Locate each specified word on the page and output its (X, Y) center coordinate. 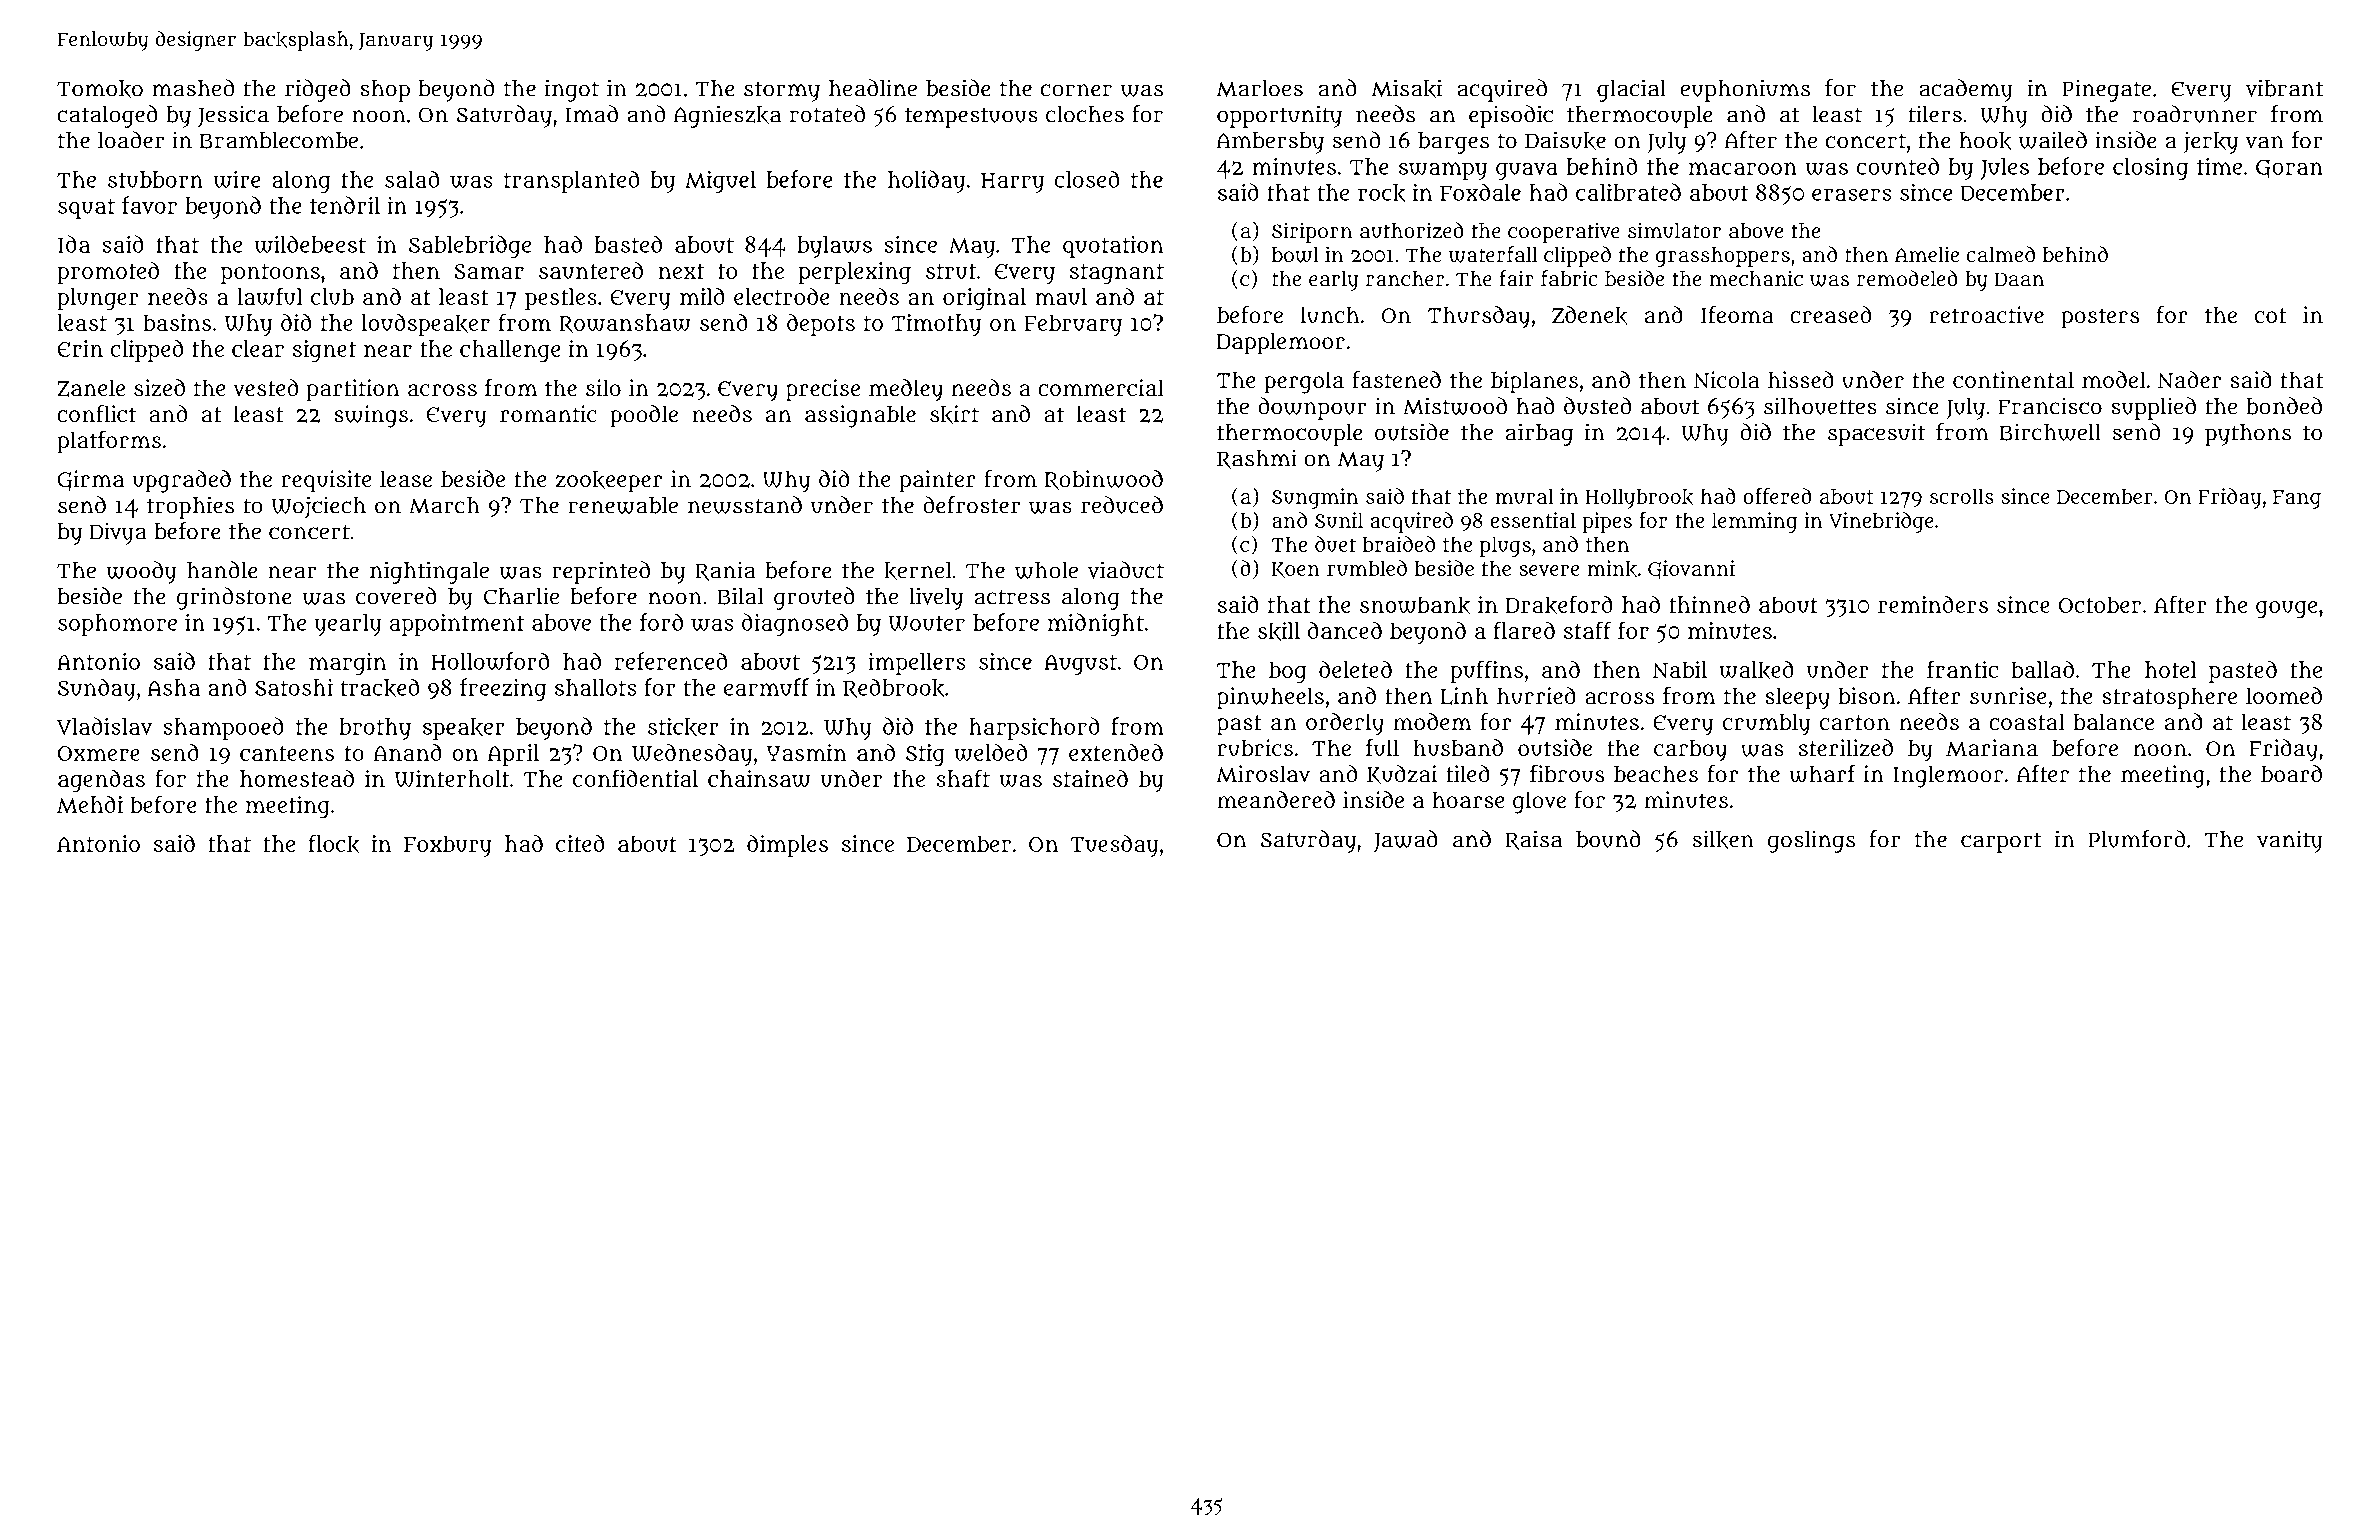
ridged (318, 90)
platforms (109, 442)
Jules (2005, 169)
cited (580, 843)
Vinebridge (1881, 522)
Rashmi (1257, 459)
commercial (1101, 387)
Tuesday (1114, 846)
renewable (623, 505)
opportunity (1279, 116)
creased (1830, 314)
